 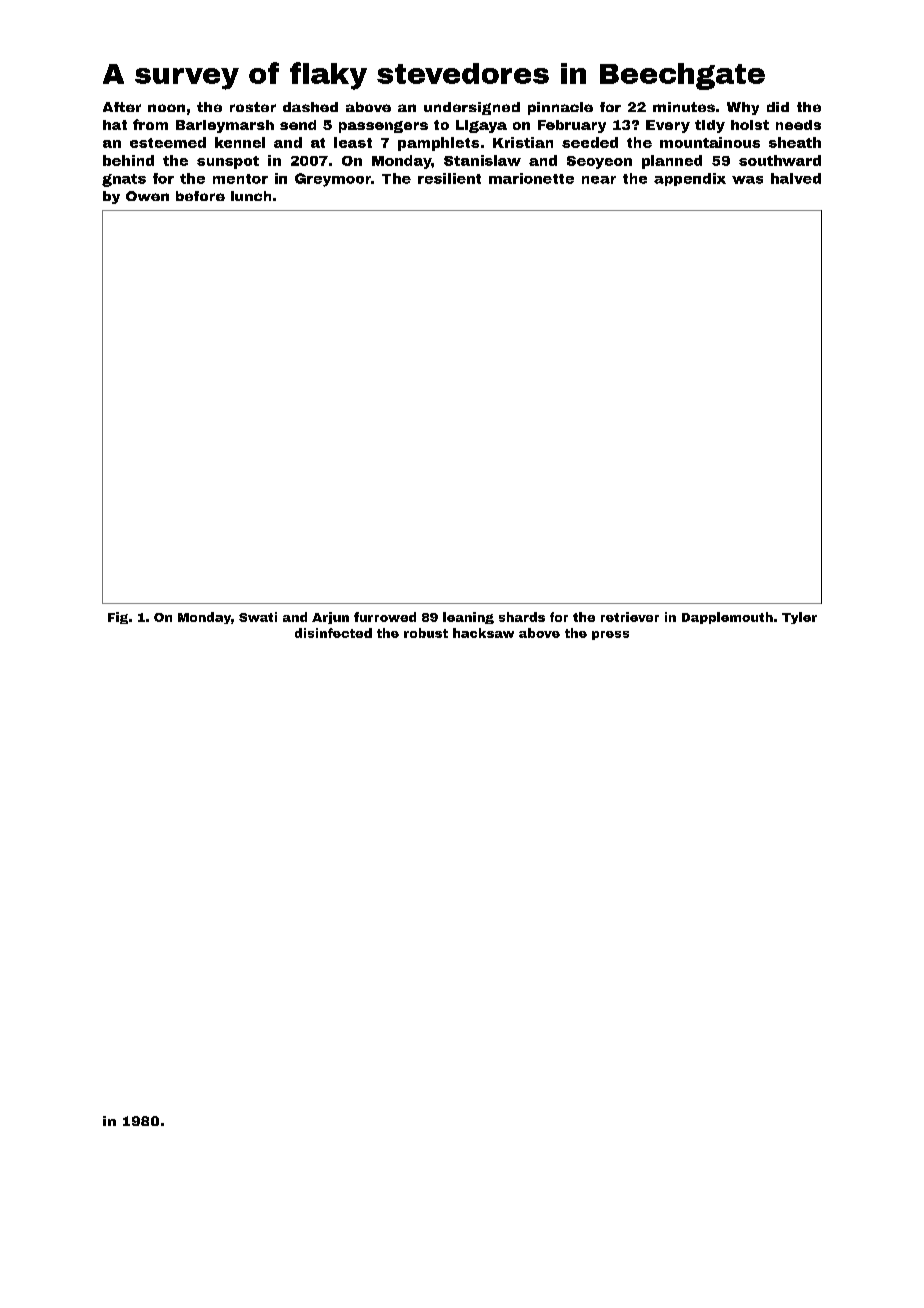 What do you see at coordinates (799, 618) in the screenshot?
I see `Tyler` at bounding box center [799, 618].
